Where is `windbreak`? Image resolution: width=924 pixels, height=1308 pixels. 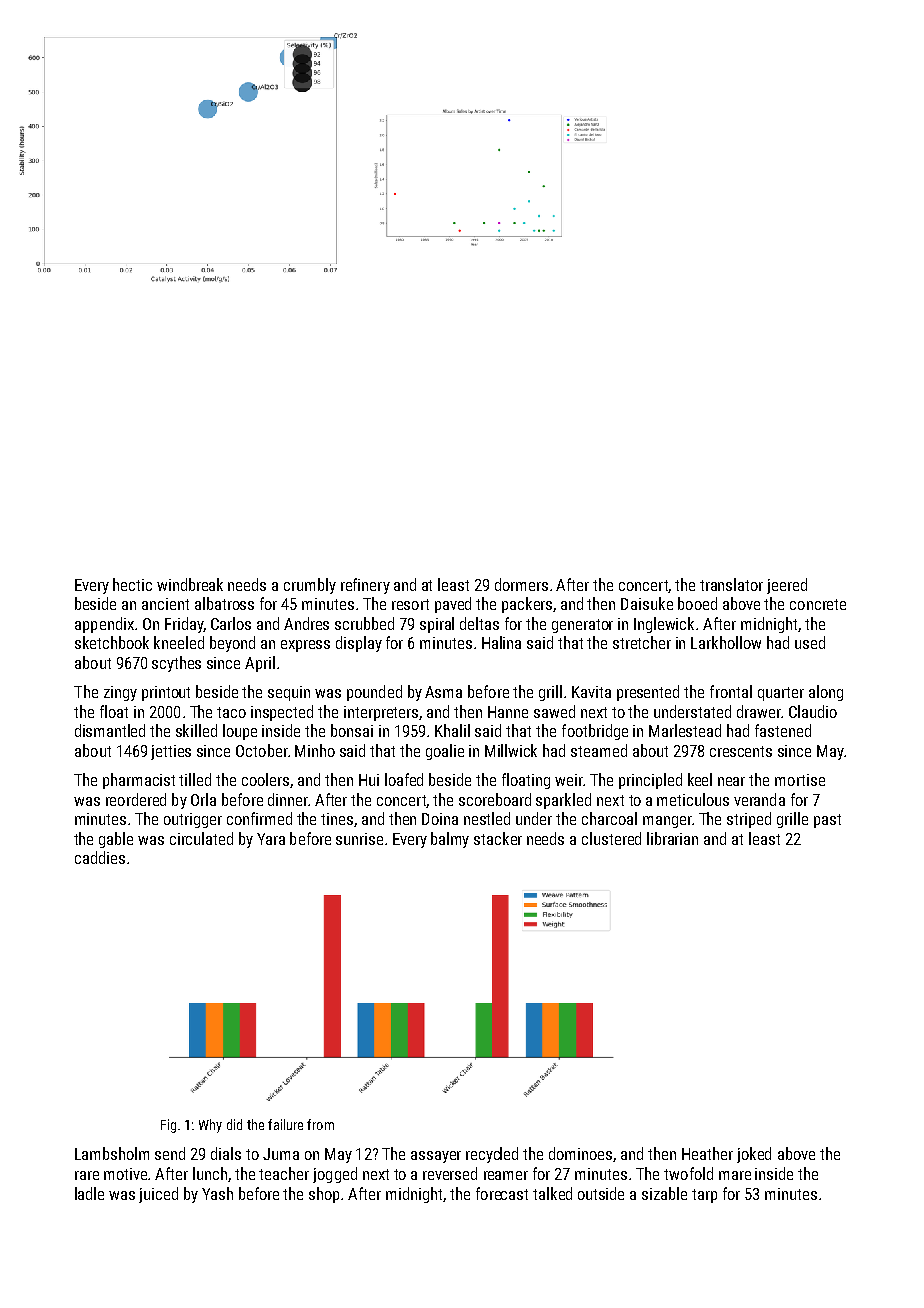
windbreak is located at coordinates (190, 584).
